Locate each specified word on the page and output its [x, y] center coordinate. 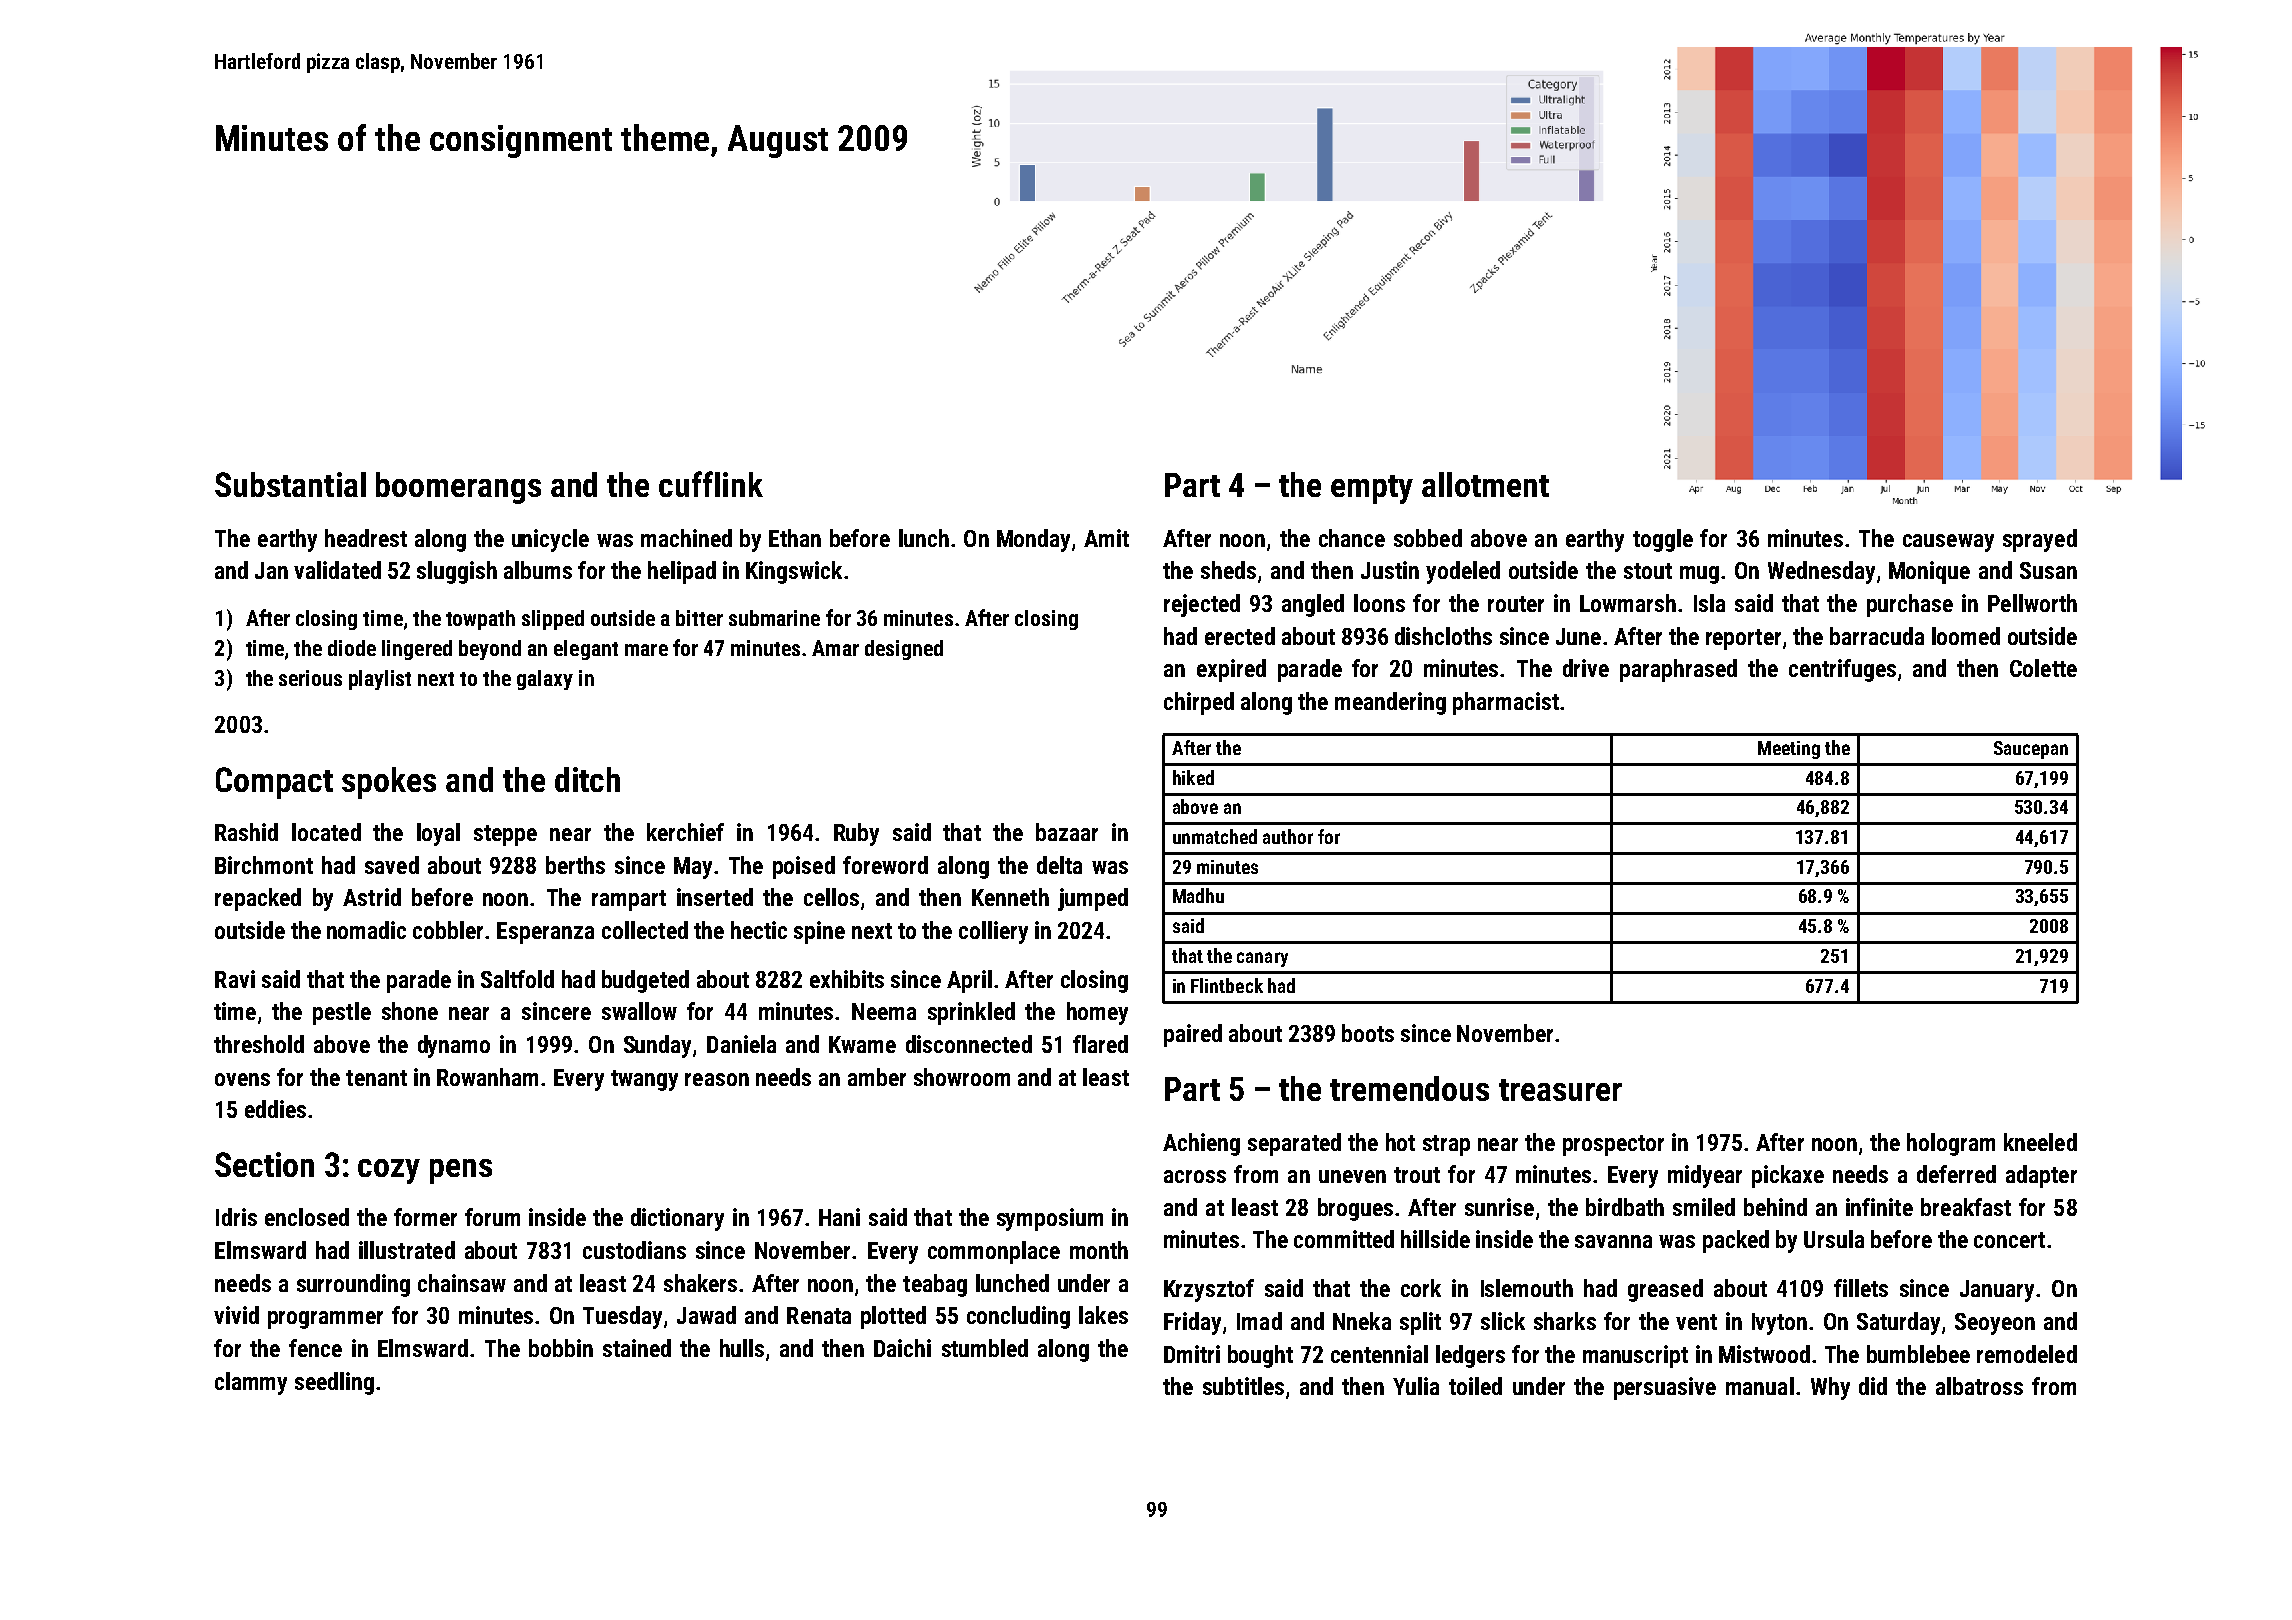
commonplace [994, 1252]
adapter [2041, 1176]
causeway [1948, 543]
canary [1262, 959]
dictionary [677, 1219]
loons [1379, 603]
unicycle [550, 540]
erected [1240, 636]
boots [1368, 1033]
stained [637, 1348]
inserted [715, 897]
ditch [587, 779]
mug [1699, 575]
